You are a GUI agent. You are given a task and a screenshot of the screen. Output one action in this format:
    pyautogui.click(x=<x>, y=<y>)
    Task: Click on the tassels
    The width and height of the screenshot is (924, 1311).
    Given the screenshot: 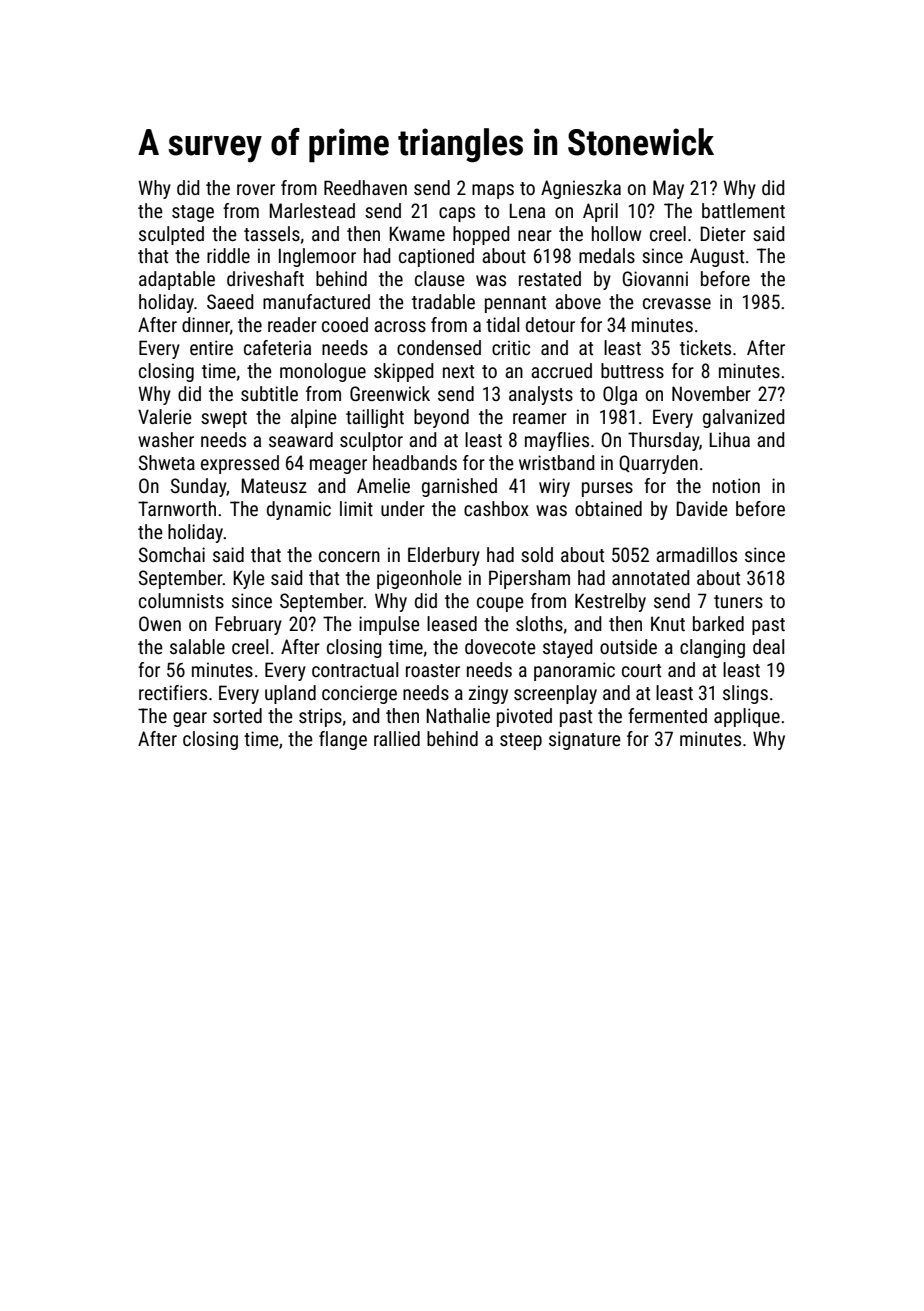 What is the action you would take?
    pyautogui.click(x=272, y=233)
